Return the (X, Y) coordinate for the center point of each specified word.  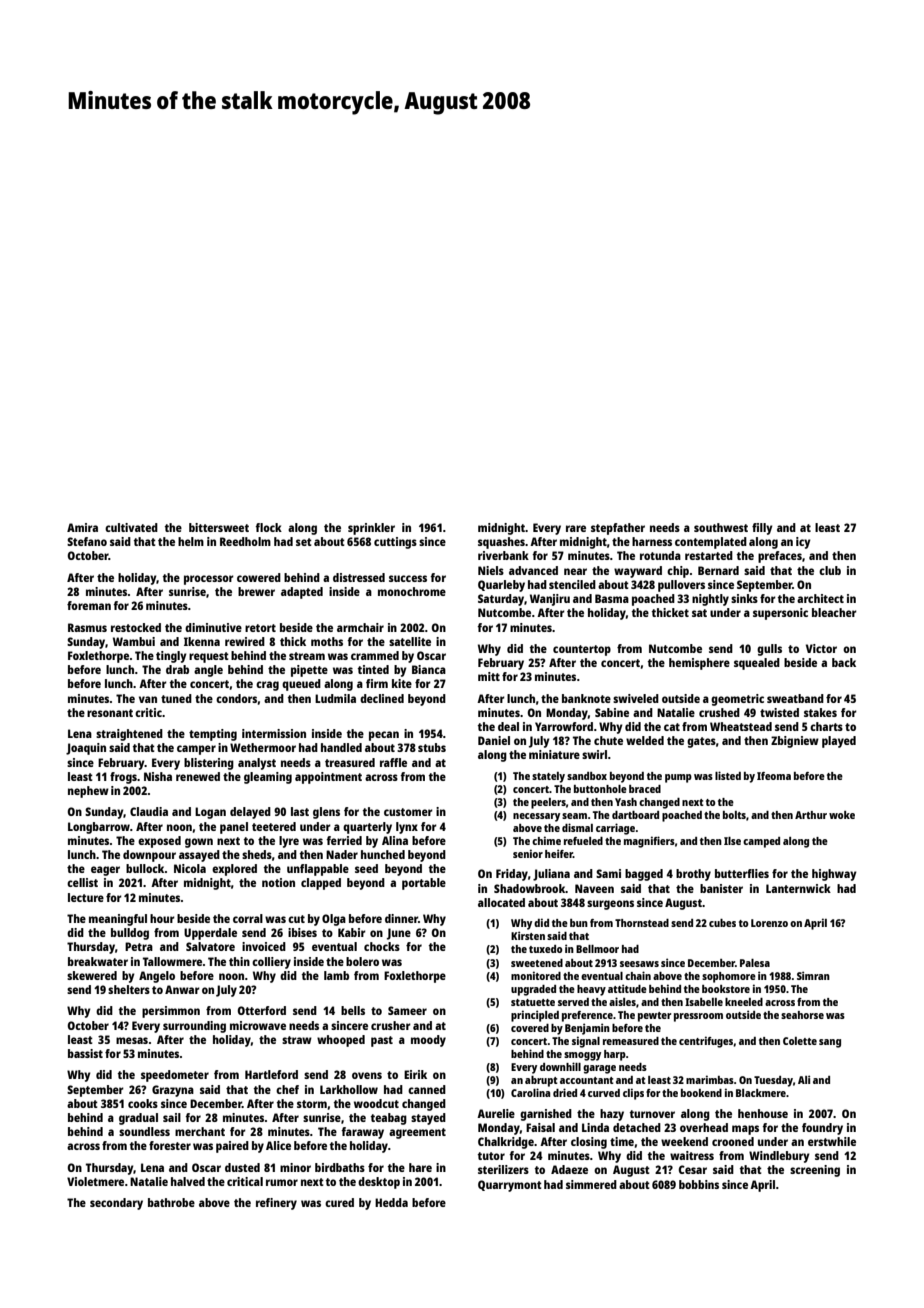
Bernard (718, 570)
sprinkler (371, 529)
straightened (129, 735)
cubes (722, 923)
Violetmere (95, 1181)
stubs (432, 747)
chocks (382, 946)
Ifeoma (774, 776)
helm (191, 541)
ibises (302, 932)
